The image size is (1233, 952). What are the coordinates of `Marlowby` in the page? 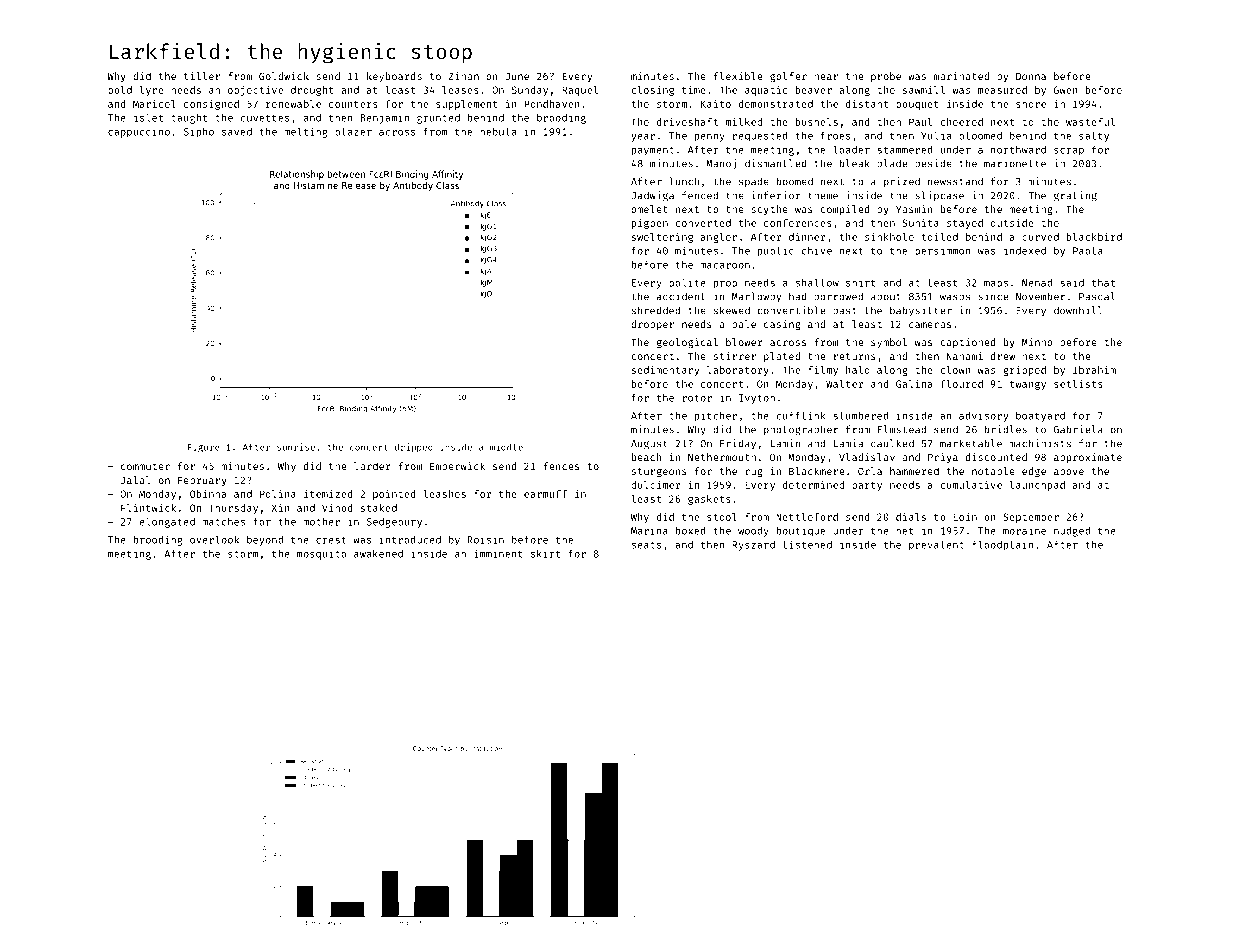 It's located at (756, 297).
